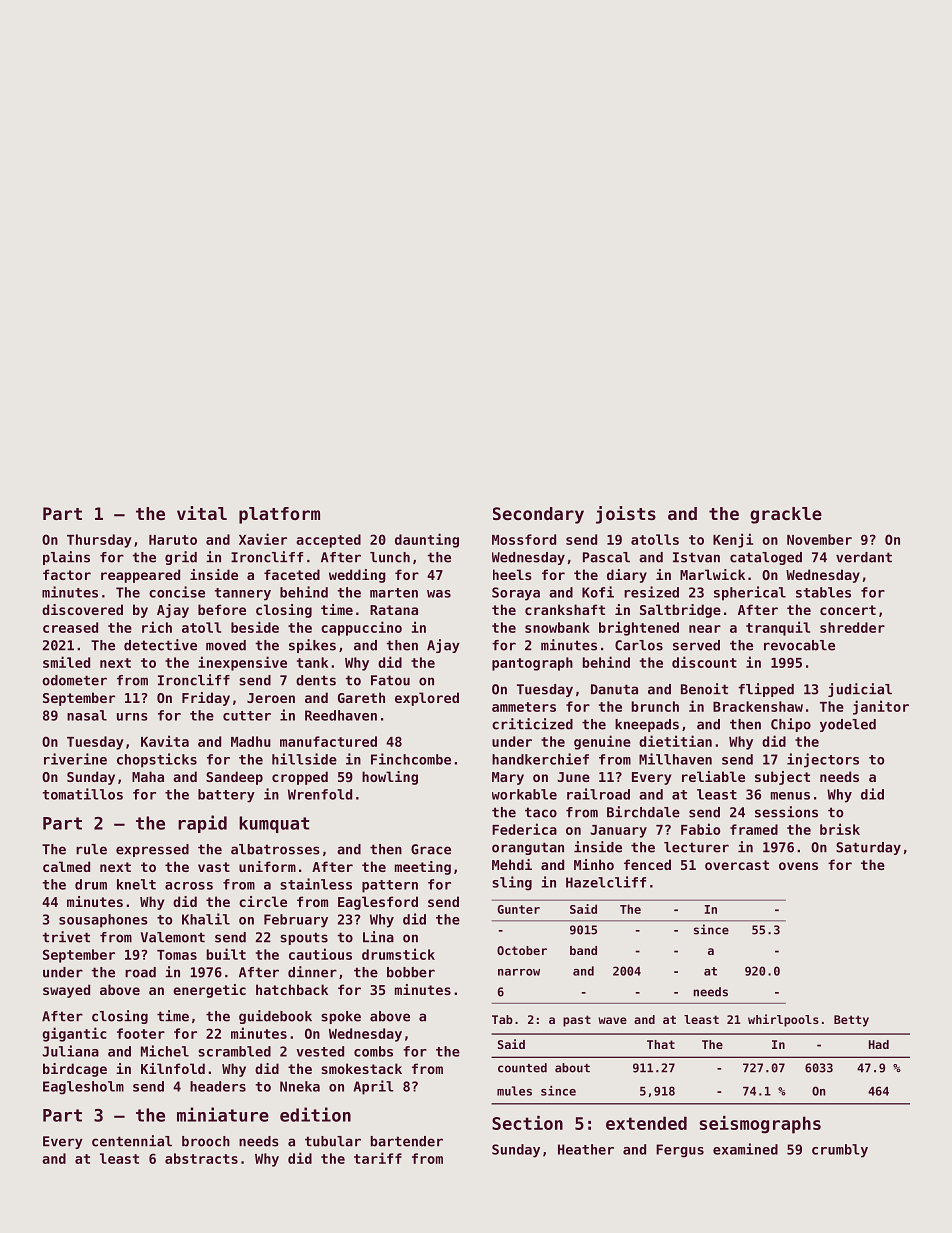 Image resolution: width=952 pixels, height=1233 pixels. What do you see at coordinates (439, 594) in the page?
I see `was` at bounding box center [439, 594].
